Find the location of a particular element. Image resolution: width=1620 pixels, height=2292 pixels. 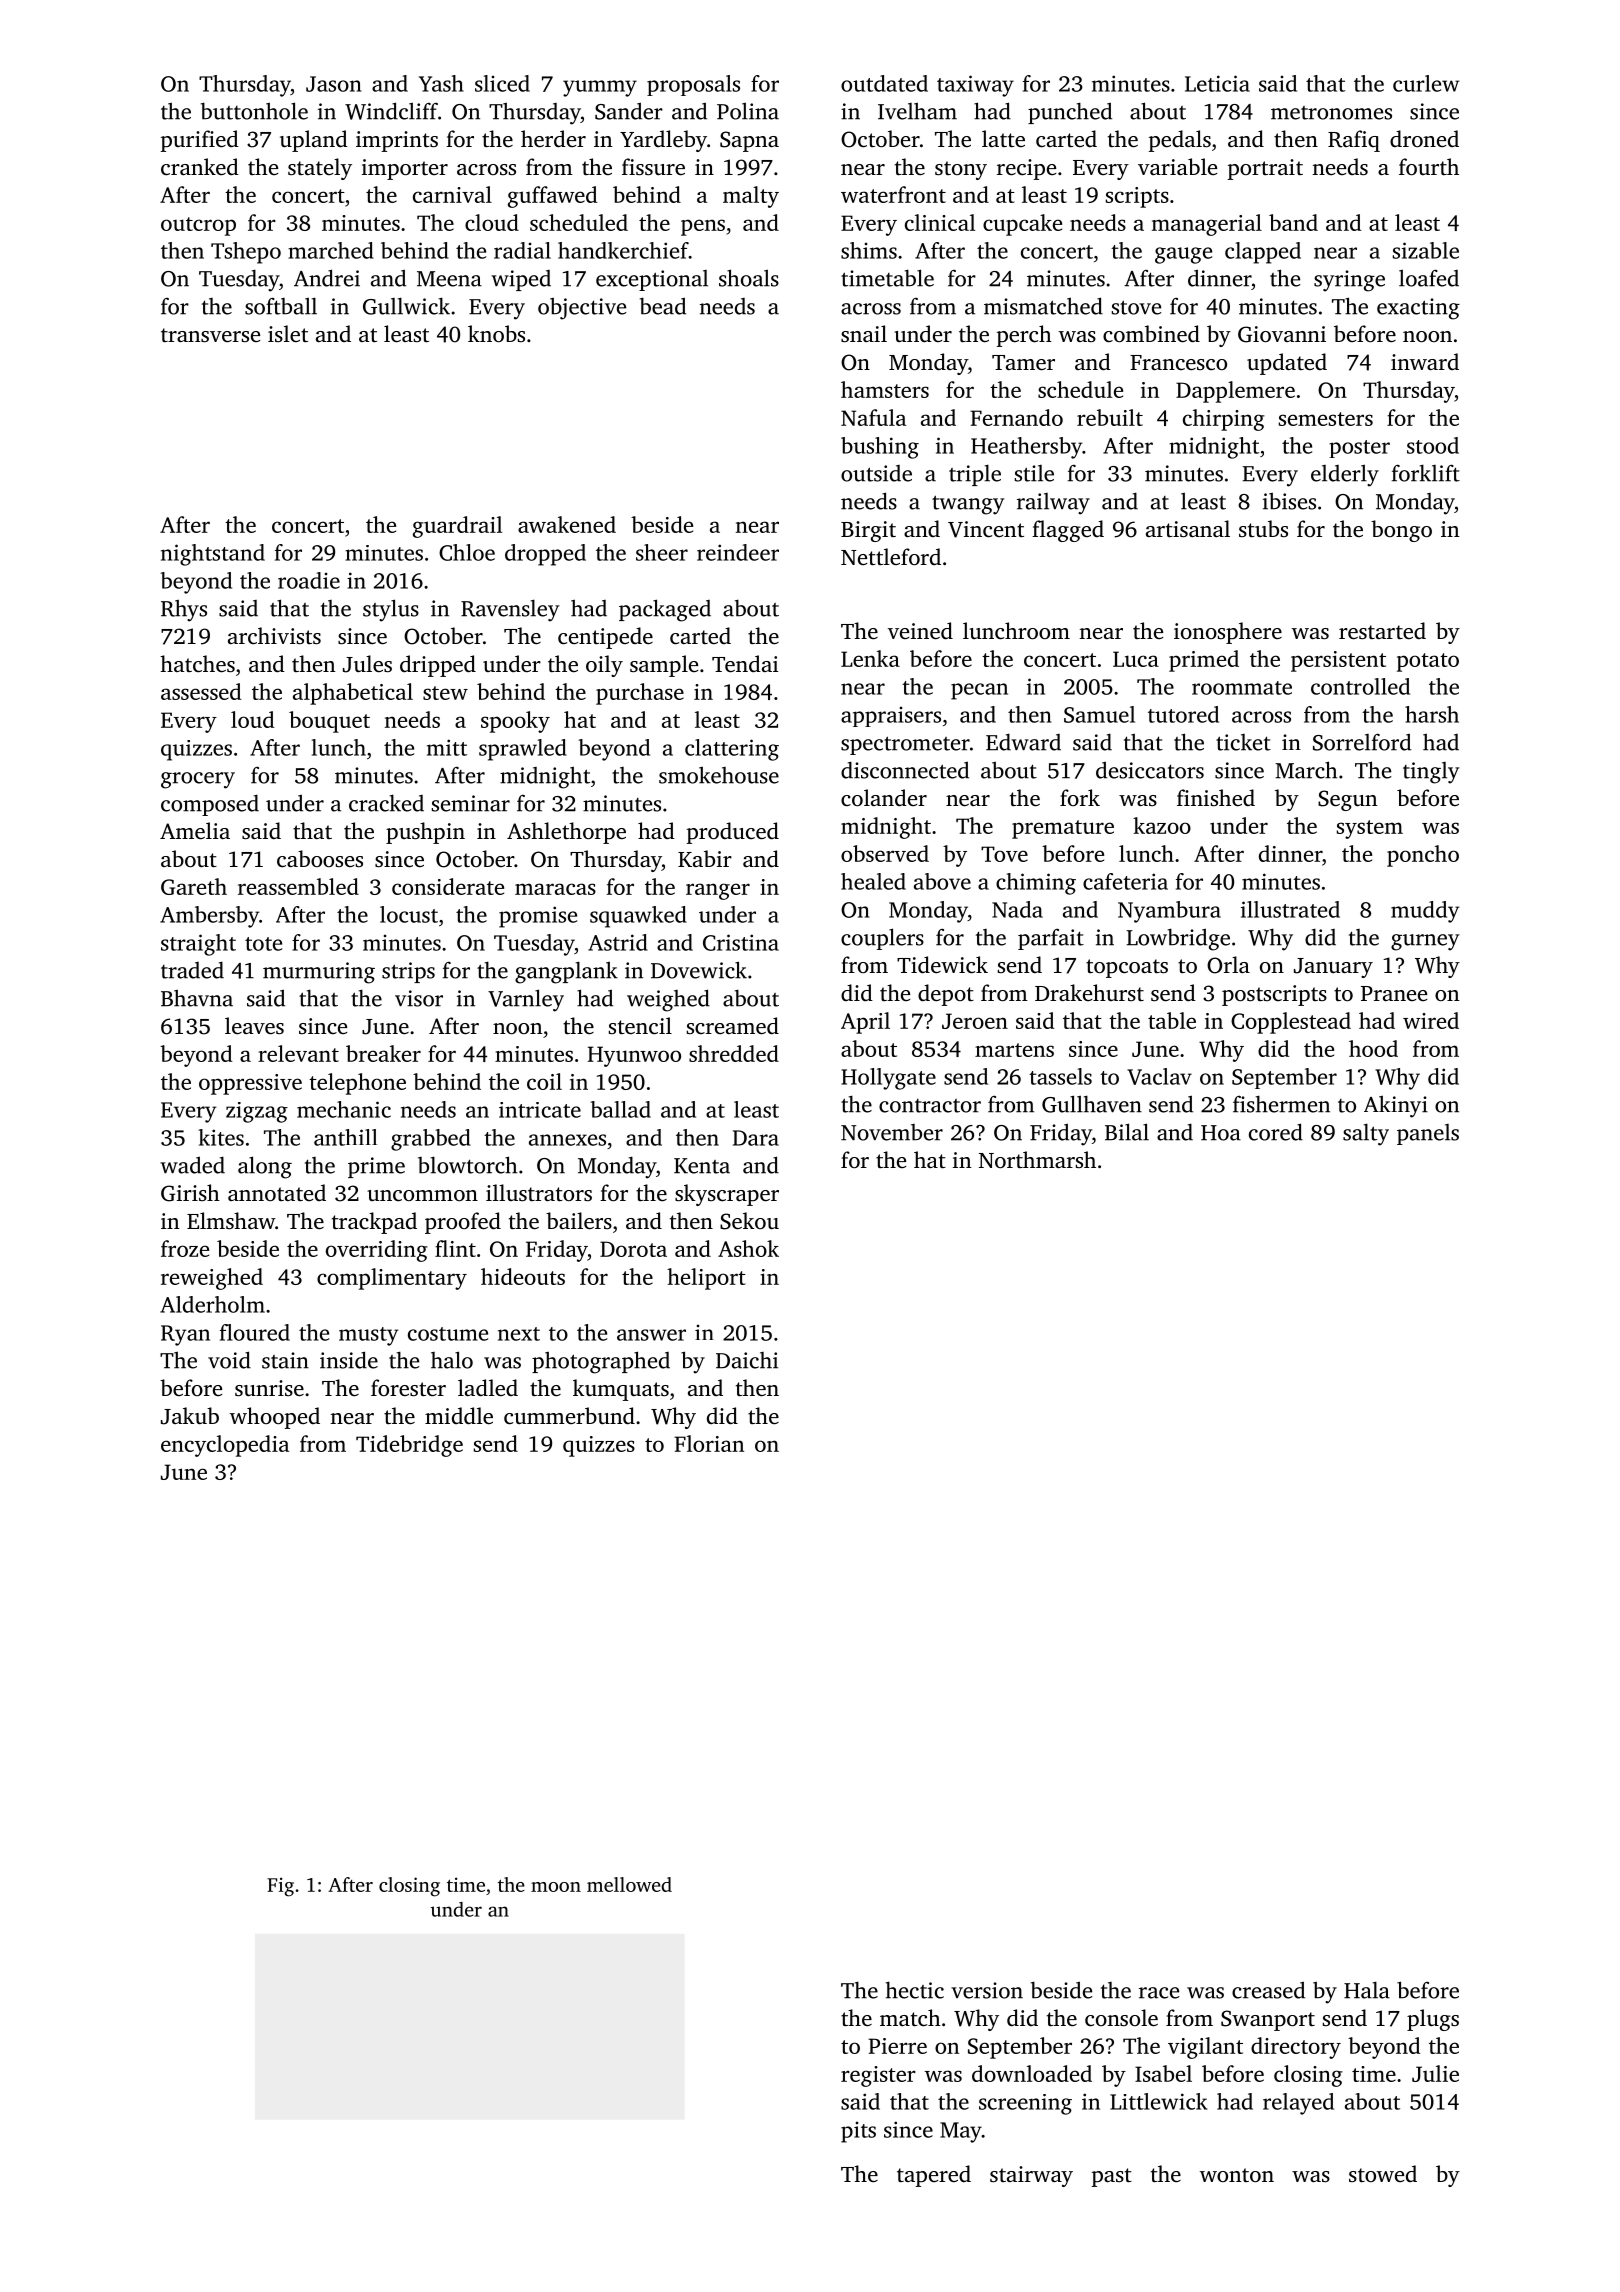

squawked is located at coordinates (638, 917).
